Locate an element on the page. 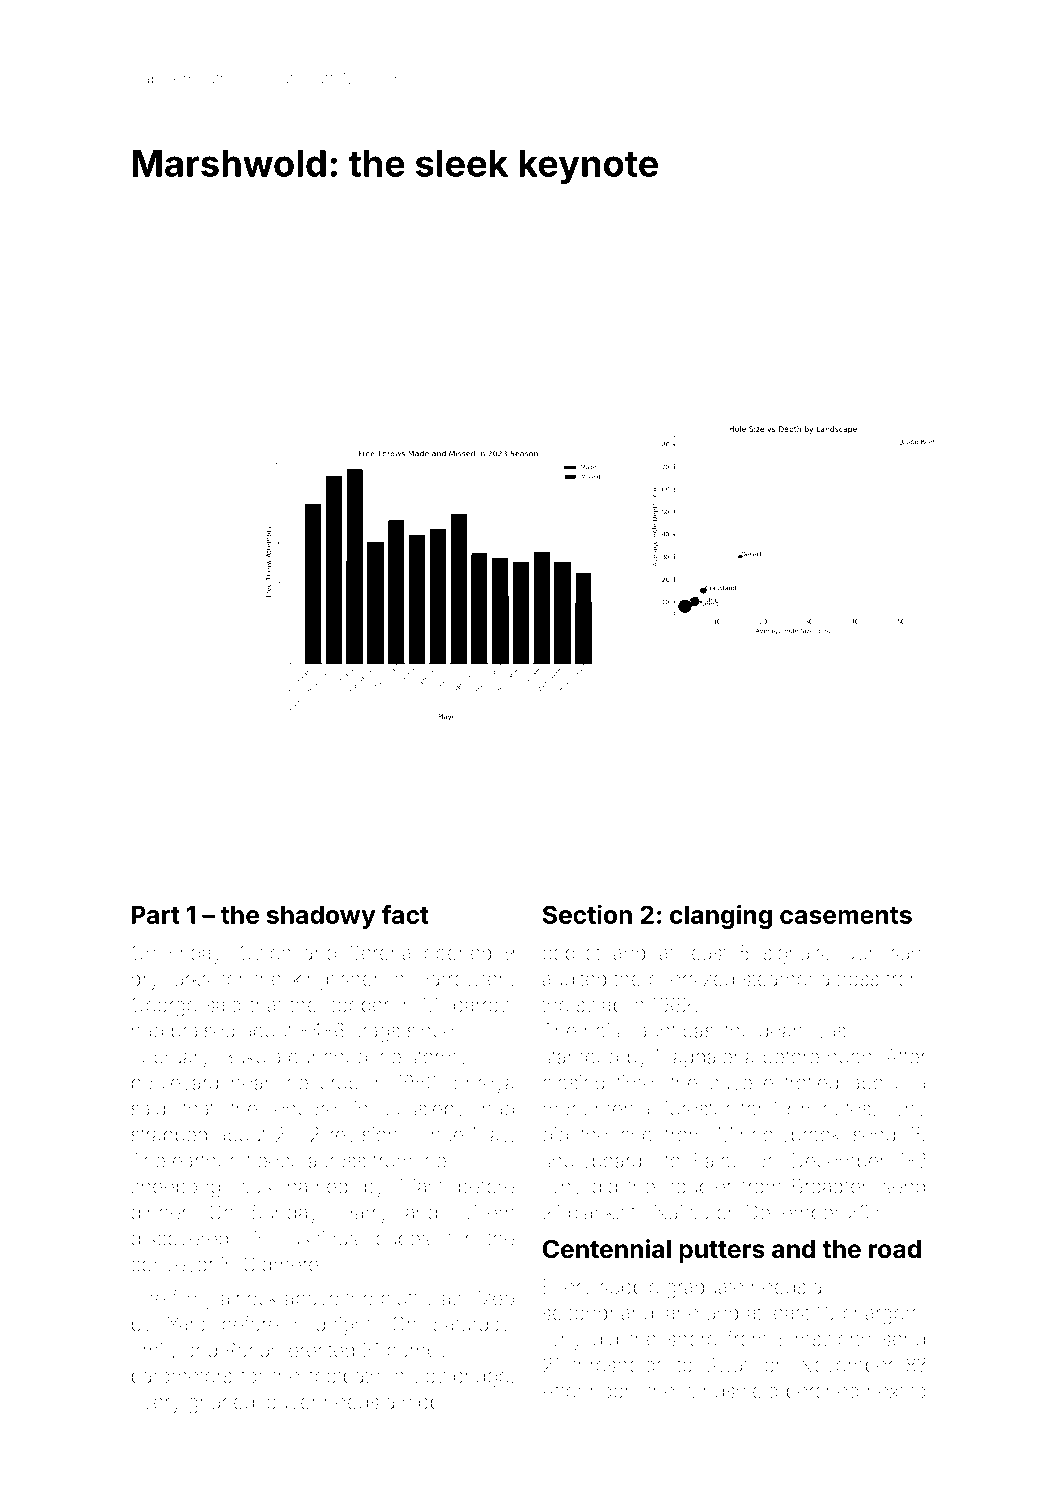 Image resolution: width=1057 pixels, height=1501 pixels. casements is located at coordinates (846, 915).
